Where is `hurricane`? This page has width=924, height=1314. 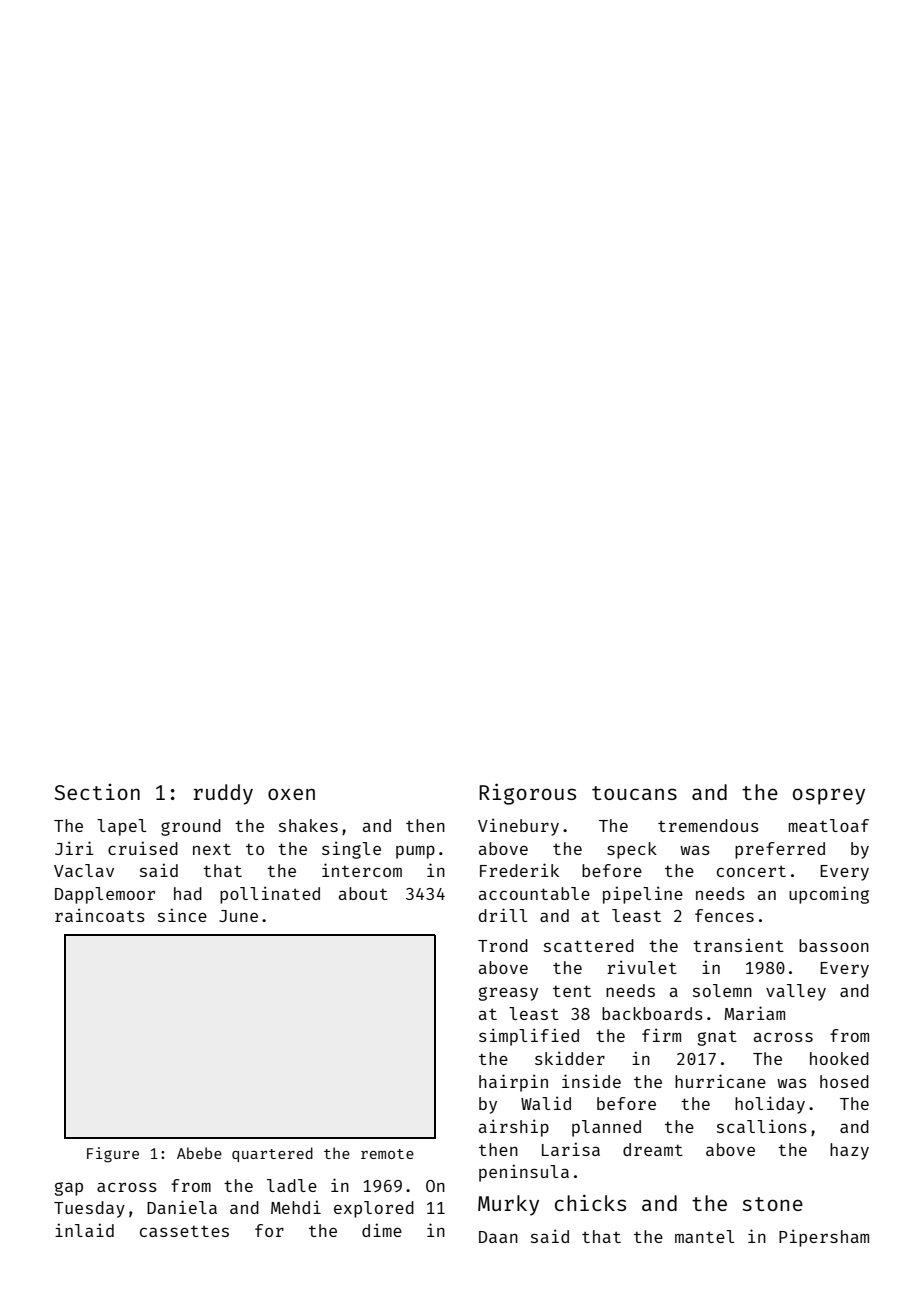 hurricane is located at coordinates (720, 1081).
